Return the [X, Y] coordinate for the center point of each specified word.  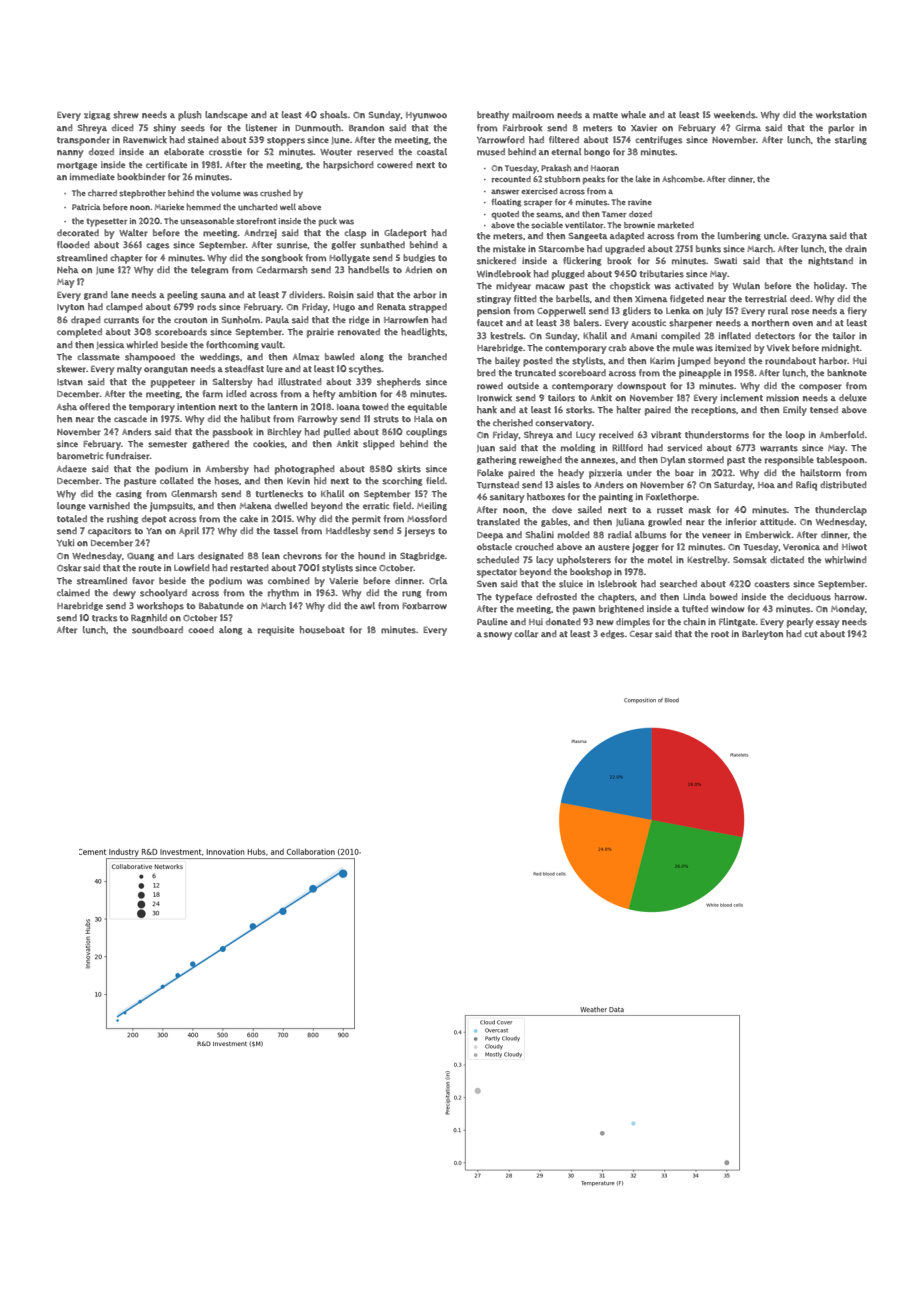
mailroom [533, 115]
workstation [841, 115]
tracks [104, 618]
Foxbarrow [424, 606]
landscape [226, 116]
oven [802, 323]
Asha [67, 407]
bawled [340, 356]
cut [811, 634]
